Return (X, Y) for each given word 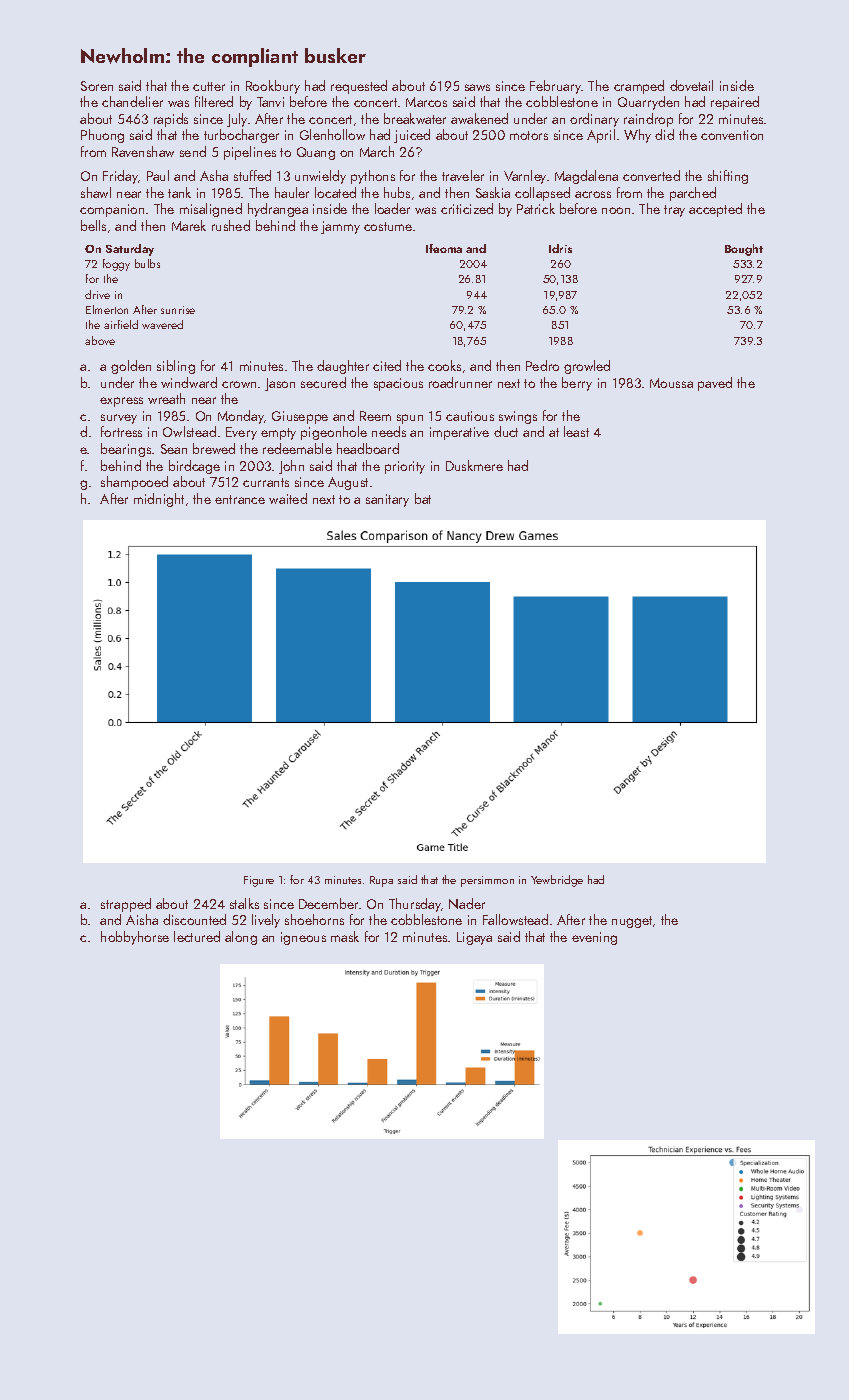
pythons (373, 177)
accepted (715, 210)
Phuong (102, 136)
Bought (744, 250)
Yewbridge (557, 881)
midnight (159, 500)
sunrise (178, 310)
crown (239, 384)
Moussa (671, 383)
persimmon (487, 881)
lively (266, 921)
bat (423, 498)
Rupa (381, 881)
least (576, 431)
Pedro (542, 365)
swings (518, 417)
